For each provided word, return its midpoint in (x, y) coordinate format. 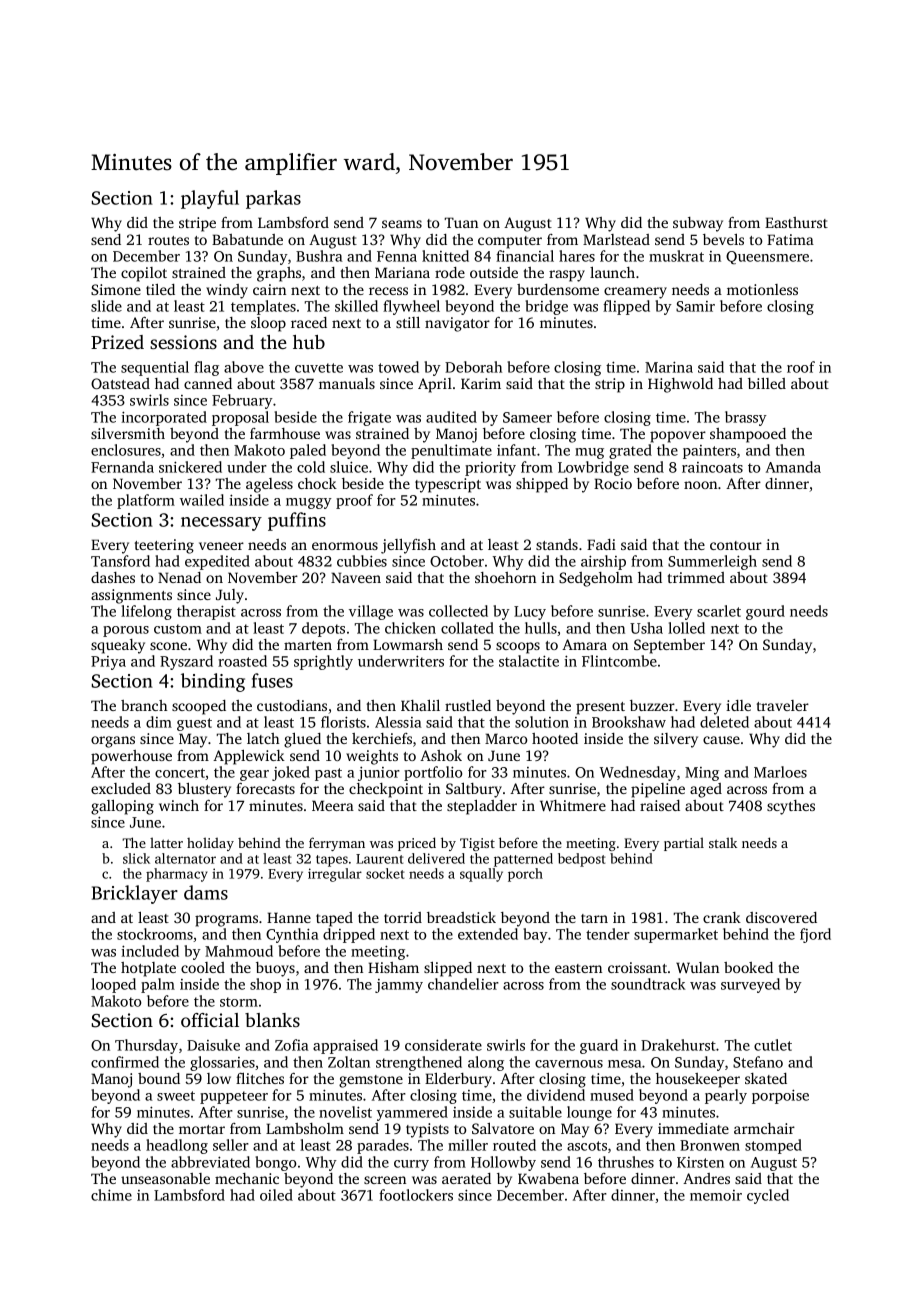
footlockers (416, 1195)
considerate (443, 1045)
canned (208, 383)
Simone (116, 289)
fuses (272, 680)
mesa (625, 1064)
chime (111, 1195)
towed (398, 367)
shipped (542, 485)
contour (736, 545)
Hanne (289, 917)
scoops (518, 648)
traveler (783, 705)
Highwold (680, 385)
